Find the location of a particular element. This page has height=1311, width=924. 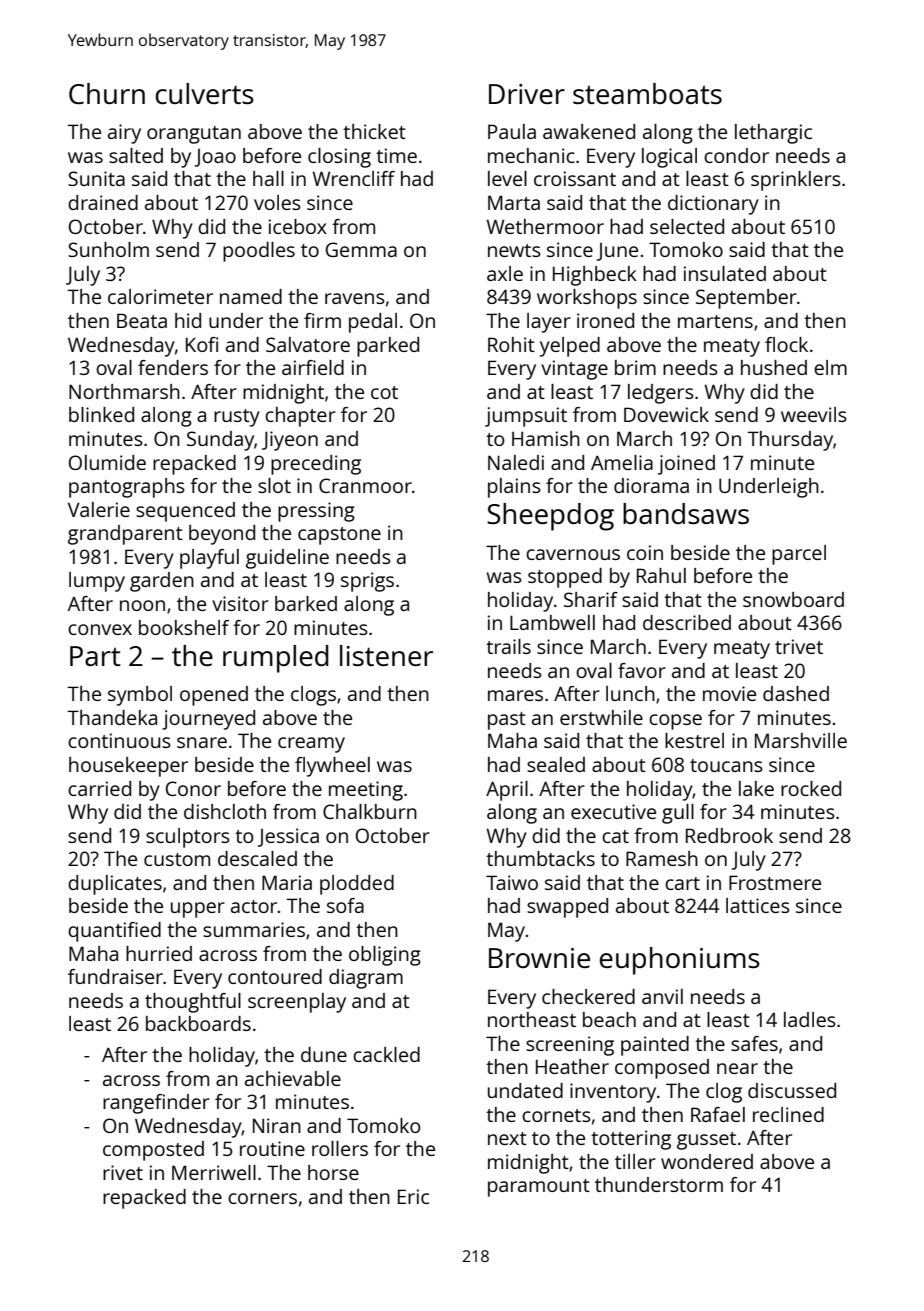

housekeeper is located at coordinates (128, 767).
